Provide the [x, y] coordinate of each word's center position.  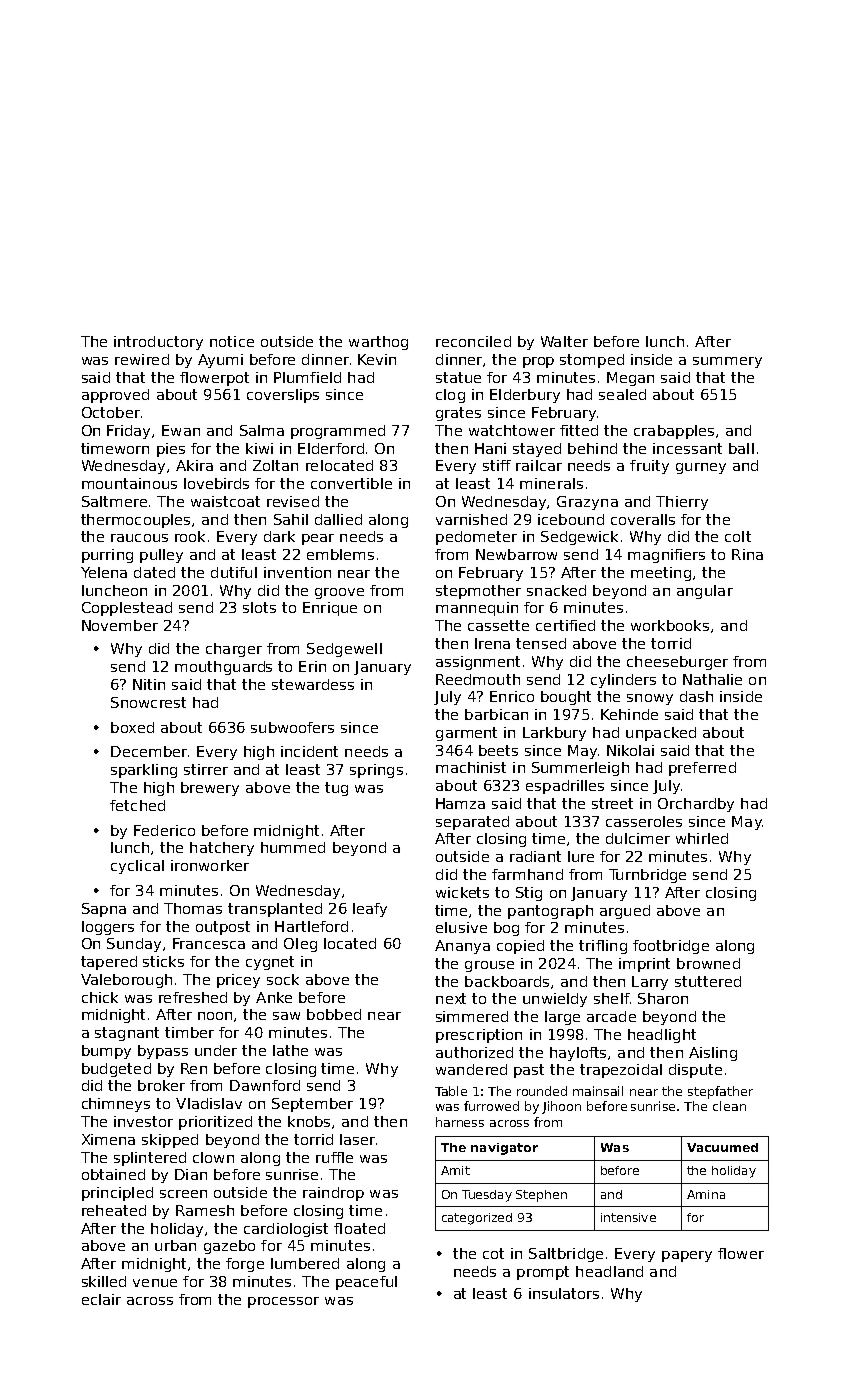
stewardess [313, 684]
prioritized [215, 1123]
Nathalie [712, 679]
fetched [137, 805]
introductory [158, 343]
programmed [338, 432]
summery [727, 362]
